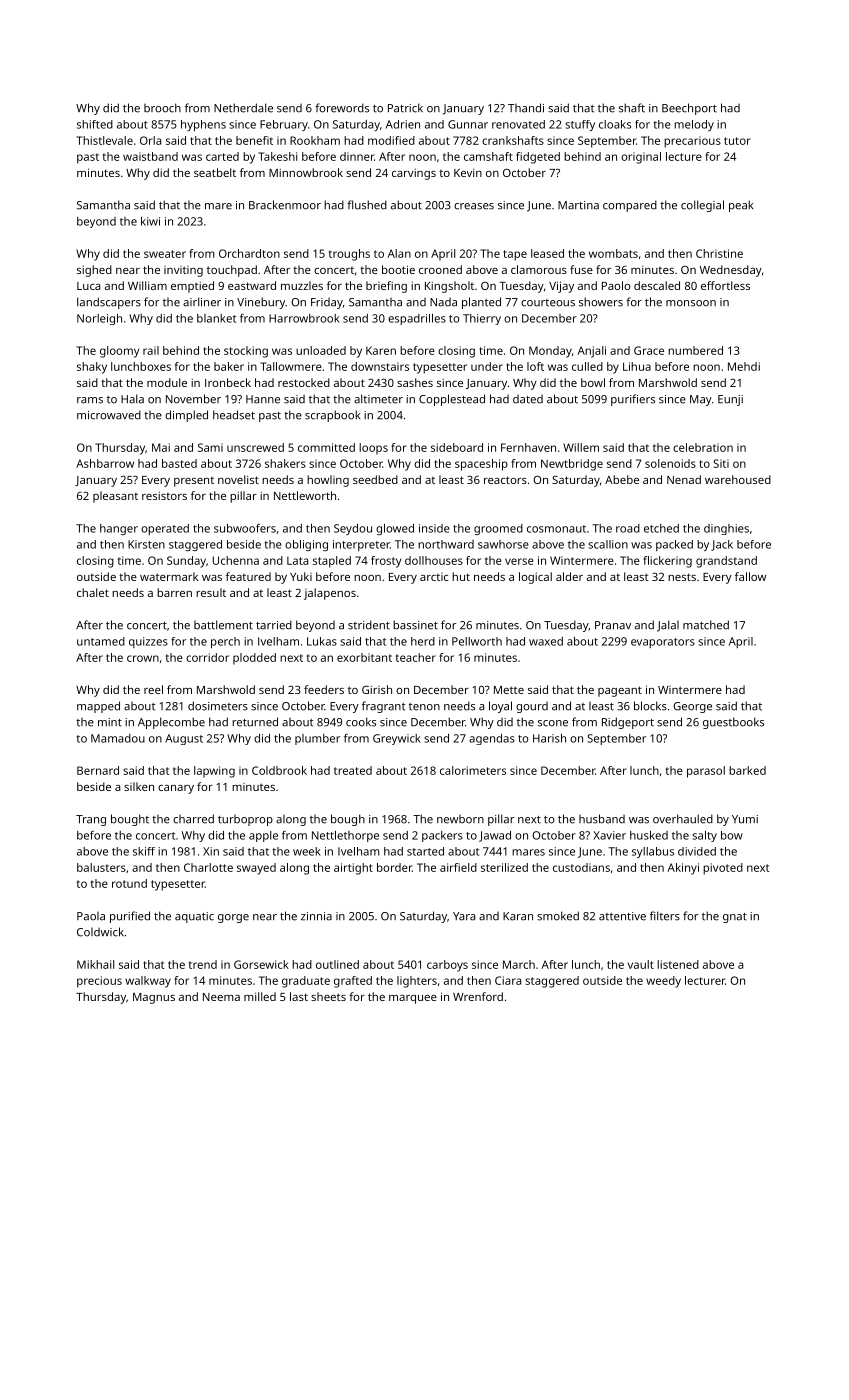  I want to click on Paola, so click(91, 916).
